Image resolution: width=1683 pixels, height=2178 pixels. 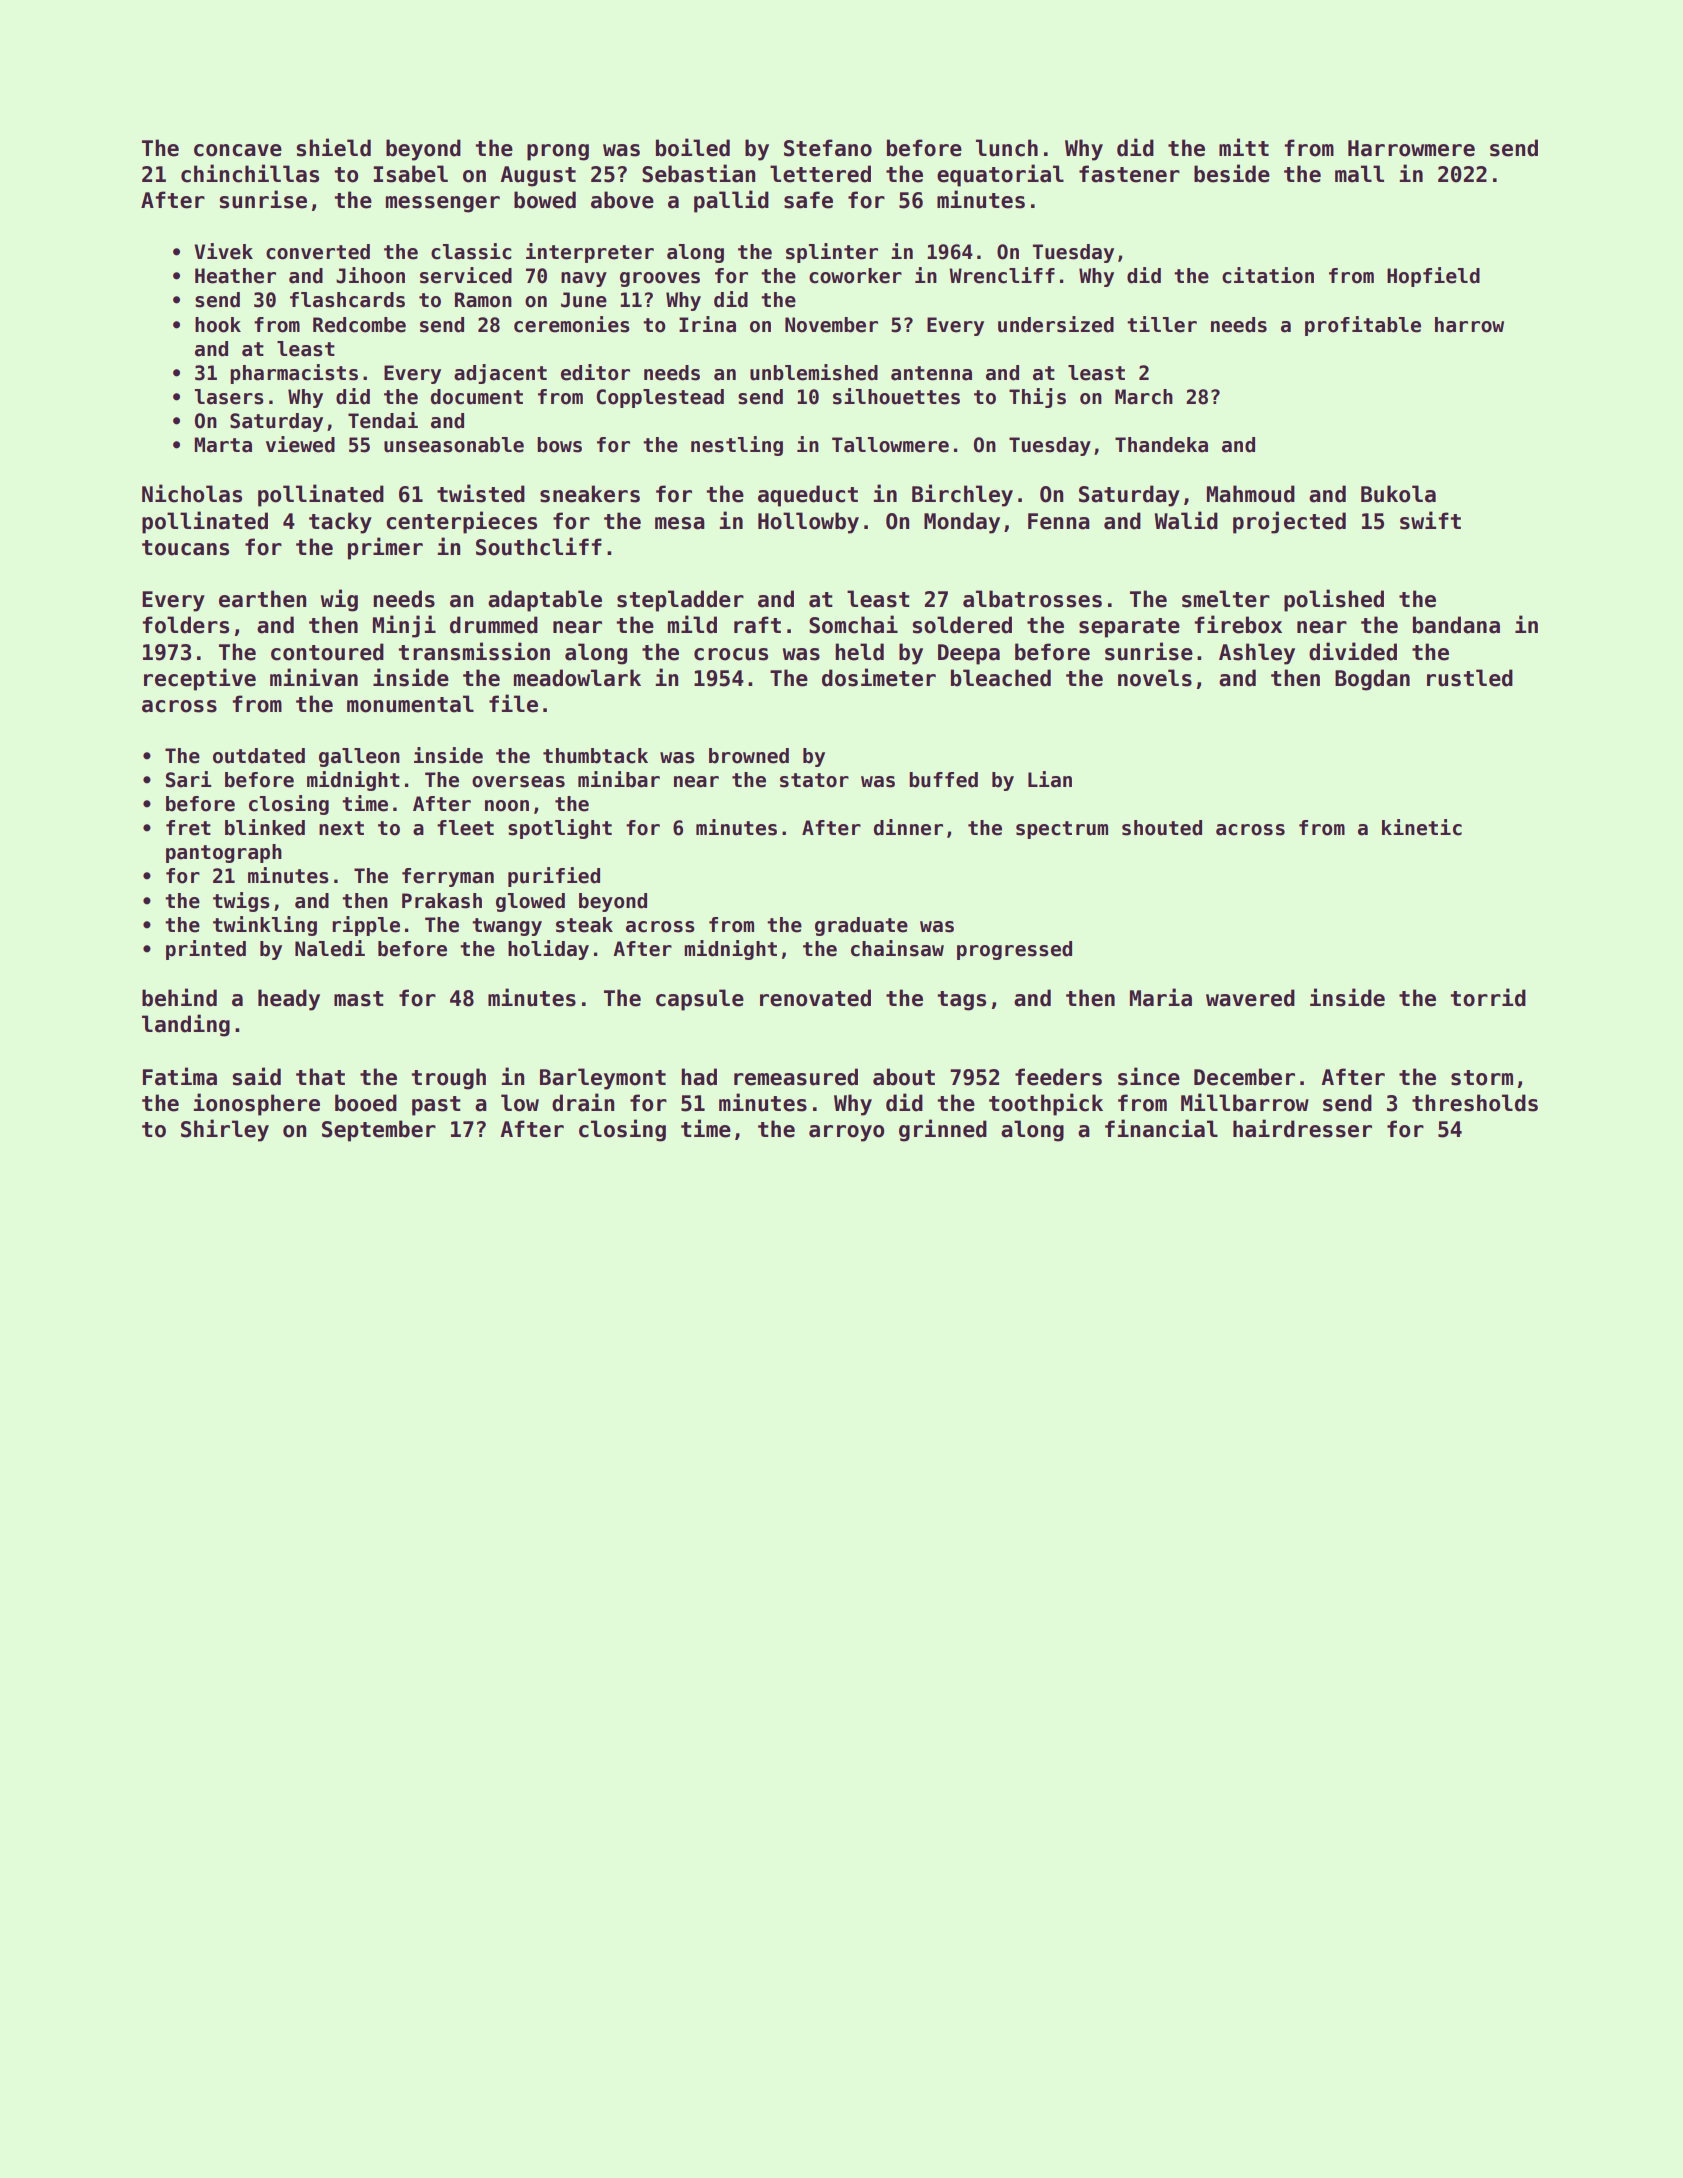 What do you see at coordinates (341, 828) in the image?
I see `next` at bounding box center [341, 828].
